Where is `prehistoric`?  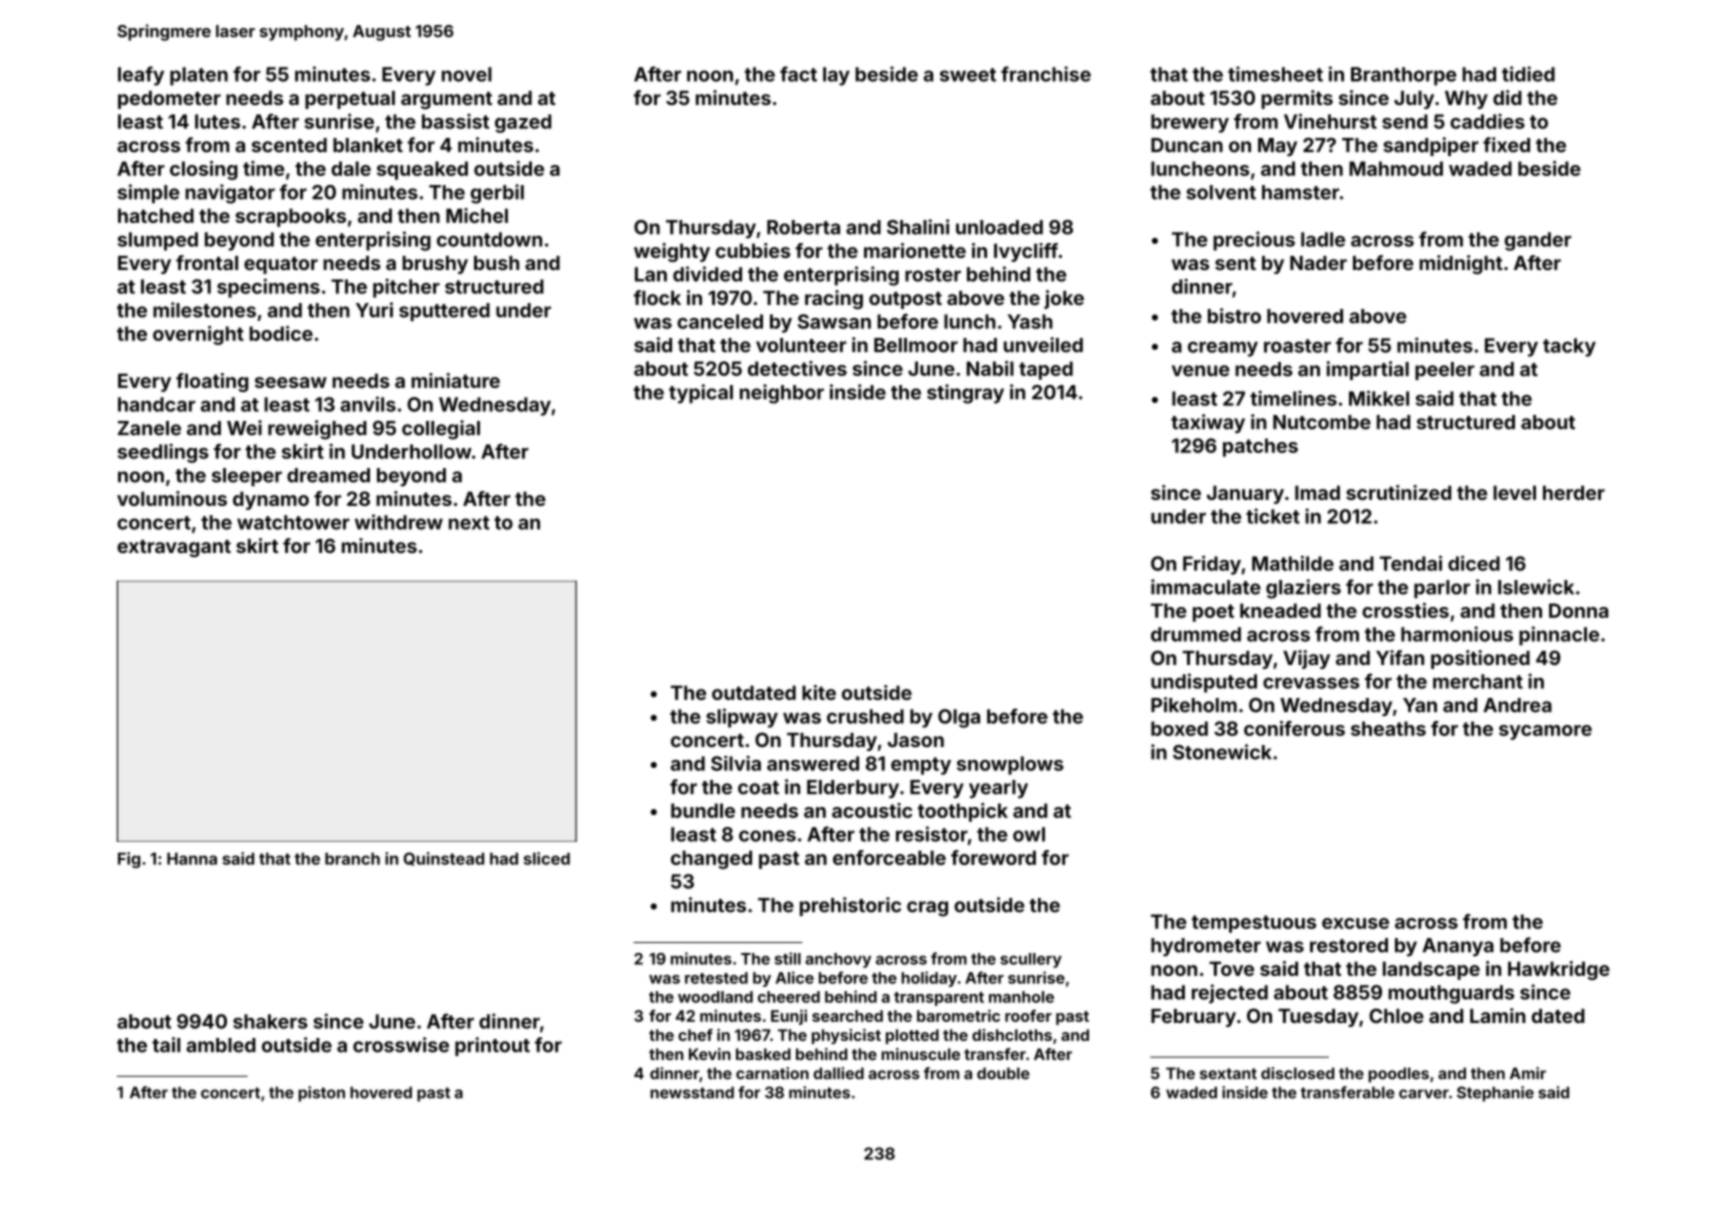 prehistoric is located at coordinates (850, 906).
